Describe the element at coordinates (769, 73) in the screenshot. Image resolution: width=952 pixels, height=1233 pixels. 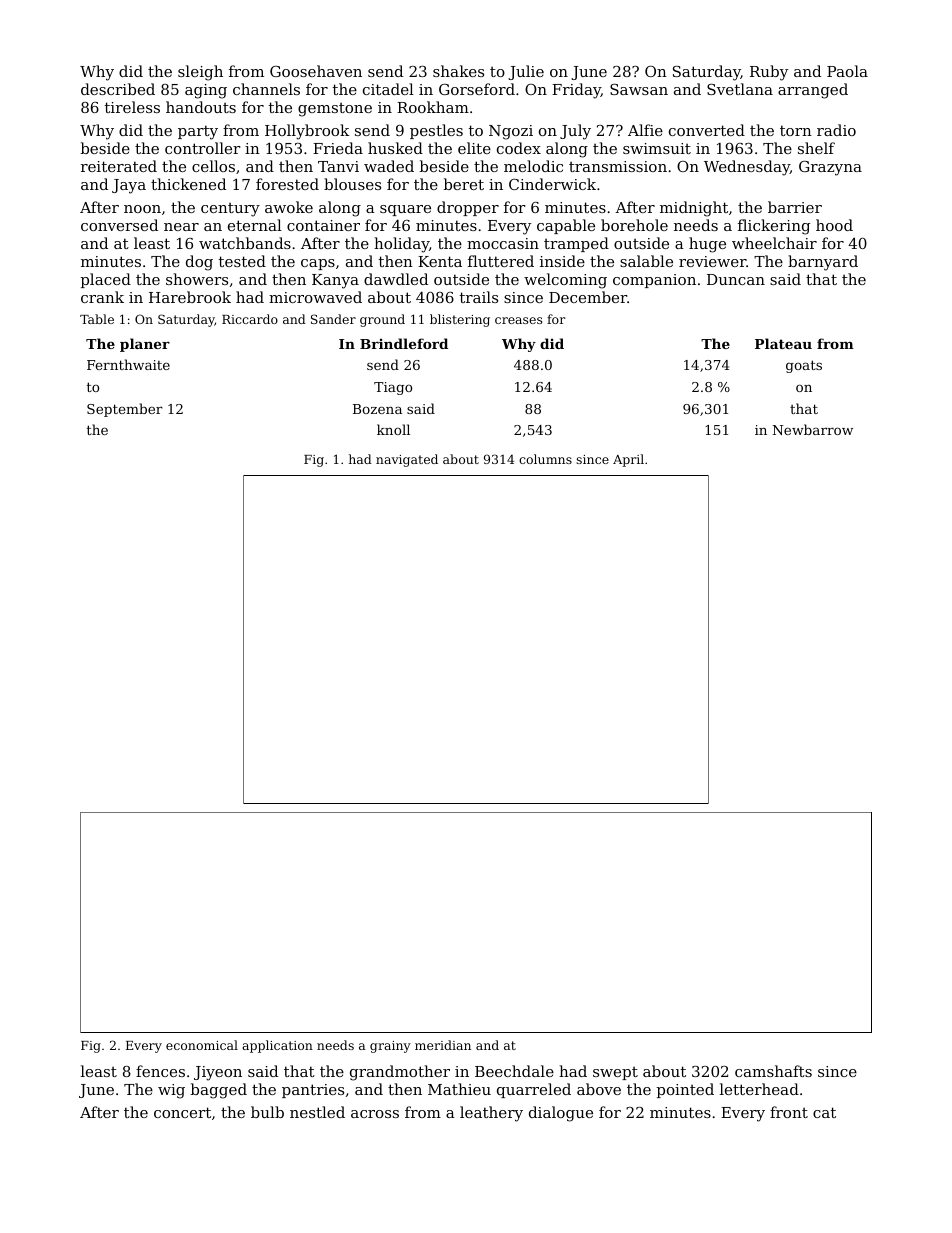
I see `Ruby` at that location.
